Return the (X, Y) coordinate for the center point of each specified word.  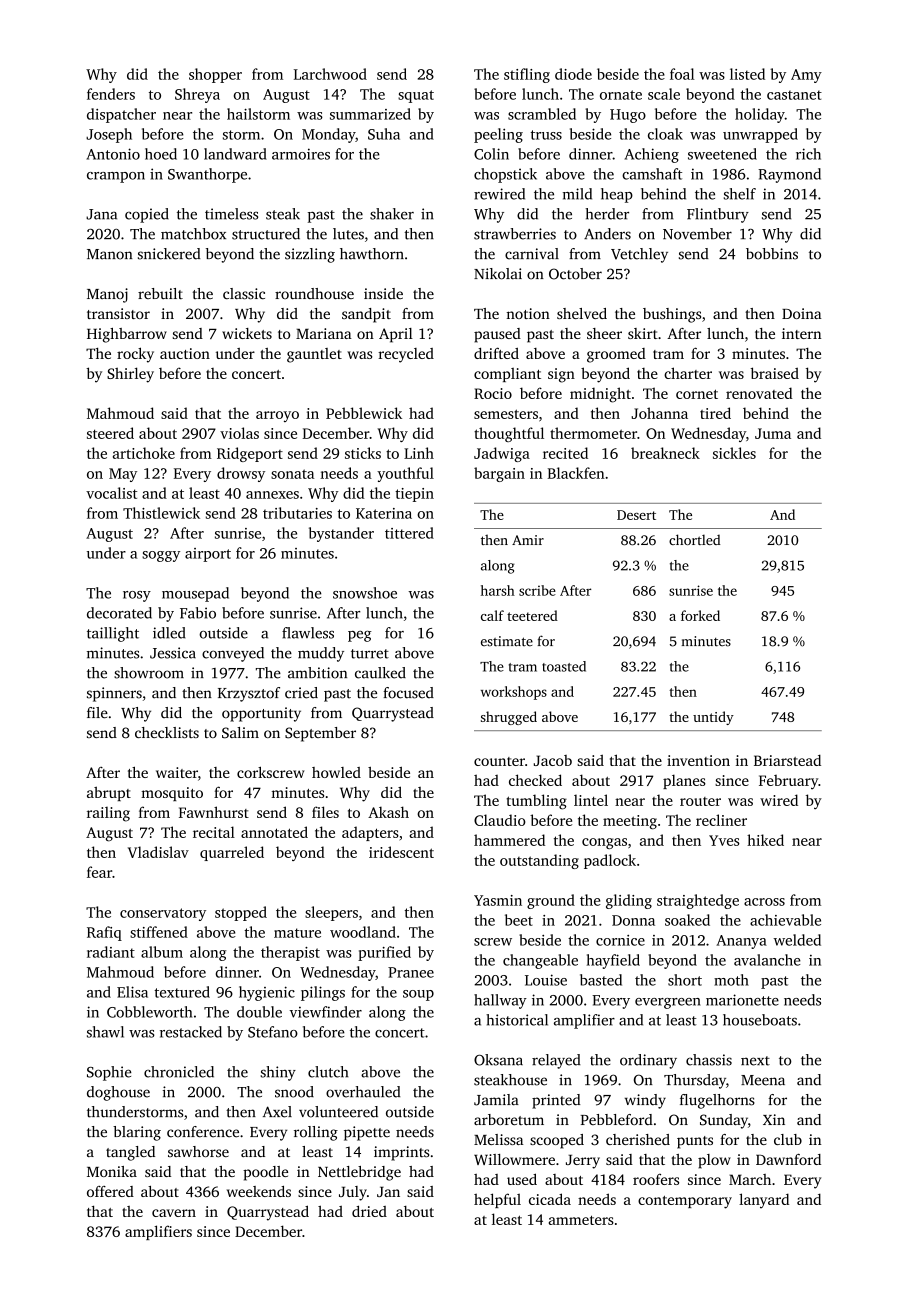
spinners (114, 694)
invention (698, 760)
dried (369, 1211)
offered (110, 1191)
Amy (806, 76)
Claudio (500, 820)
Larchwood (330, 74)
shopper (215, 75)
